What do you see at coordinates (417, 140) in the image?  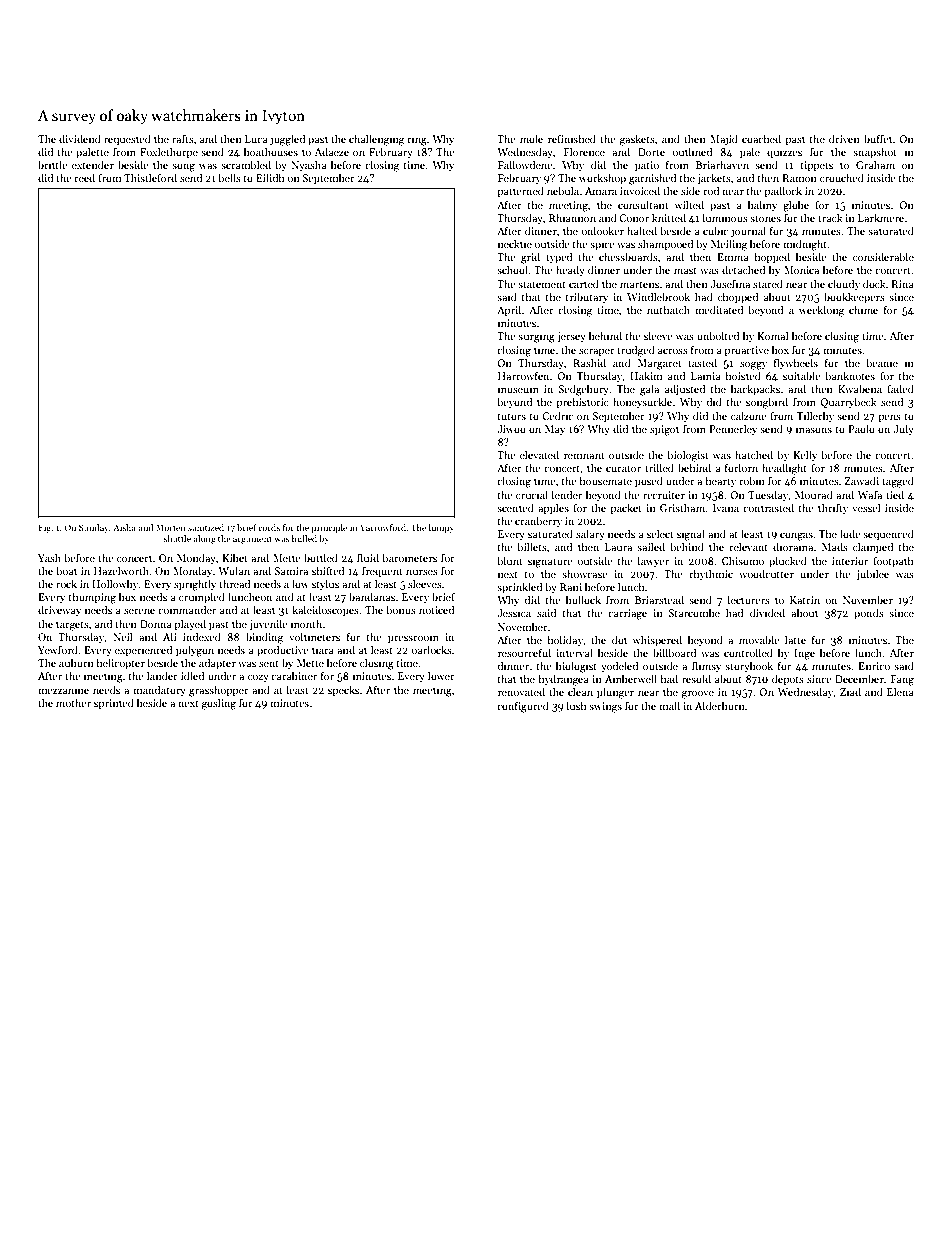 I see `ring` at bounding box center [417, 140].
